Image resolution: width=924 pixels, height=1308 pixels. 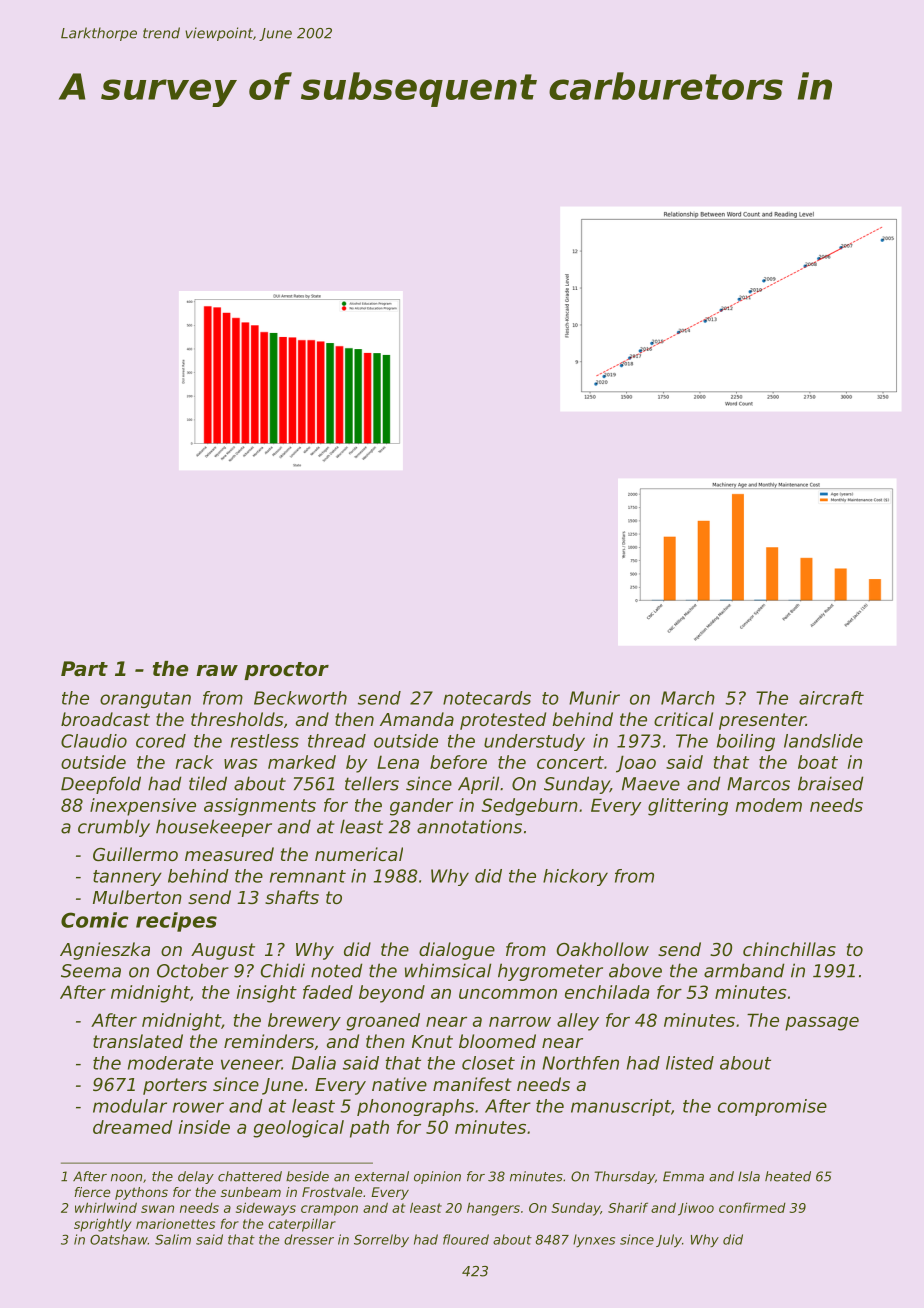 What do you see at coordinates (92, 1192) in the page?
I see `fierce` at bounding box center [92, 1192].
